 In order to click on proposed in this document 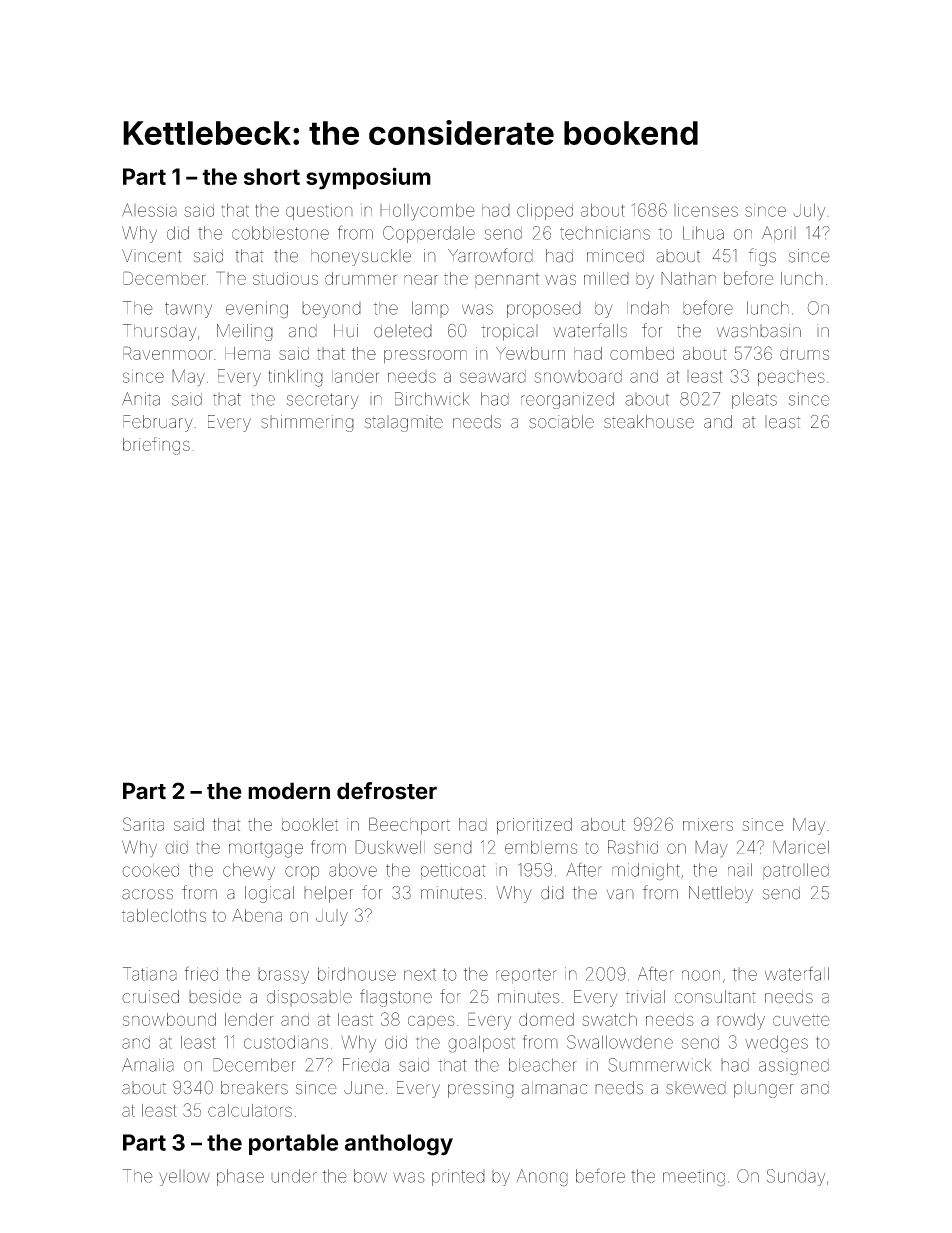, I will do `click(544, 310)`.
